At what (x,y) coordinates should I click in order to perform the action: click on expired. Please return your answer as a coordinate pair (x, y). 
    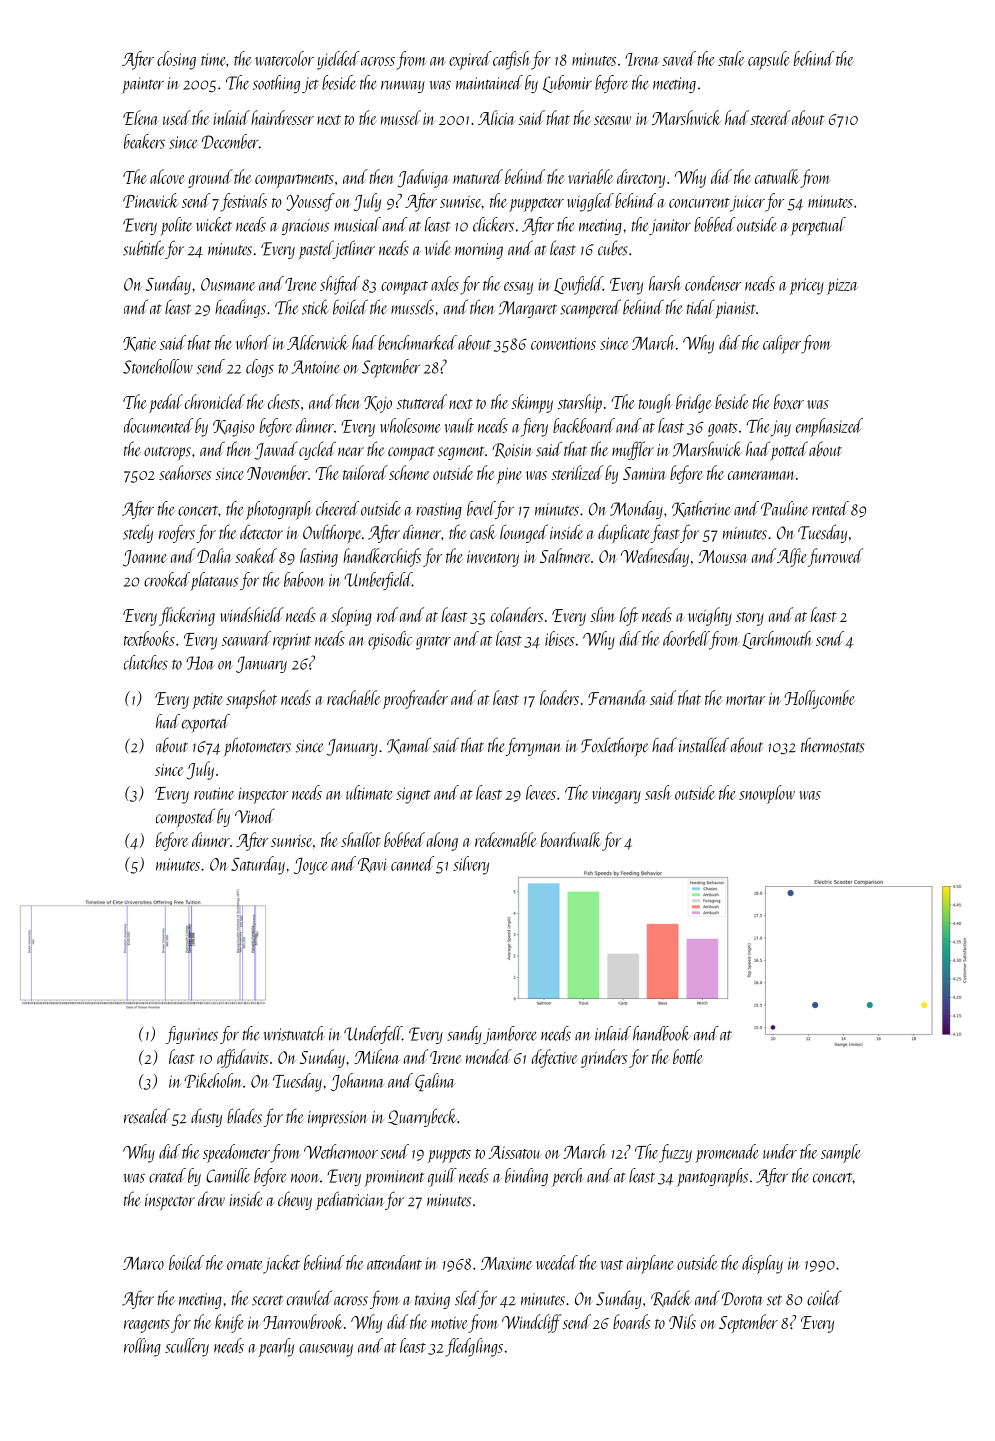
    Looking at the image, I should click on (470, 60).
